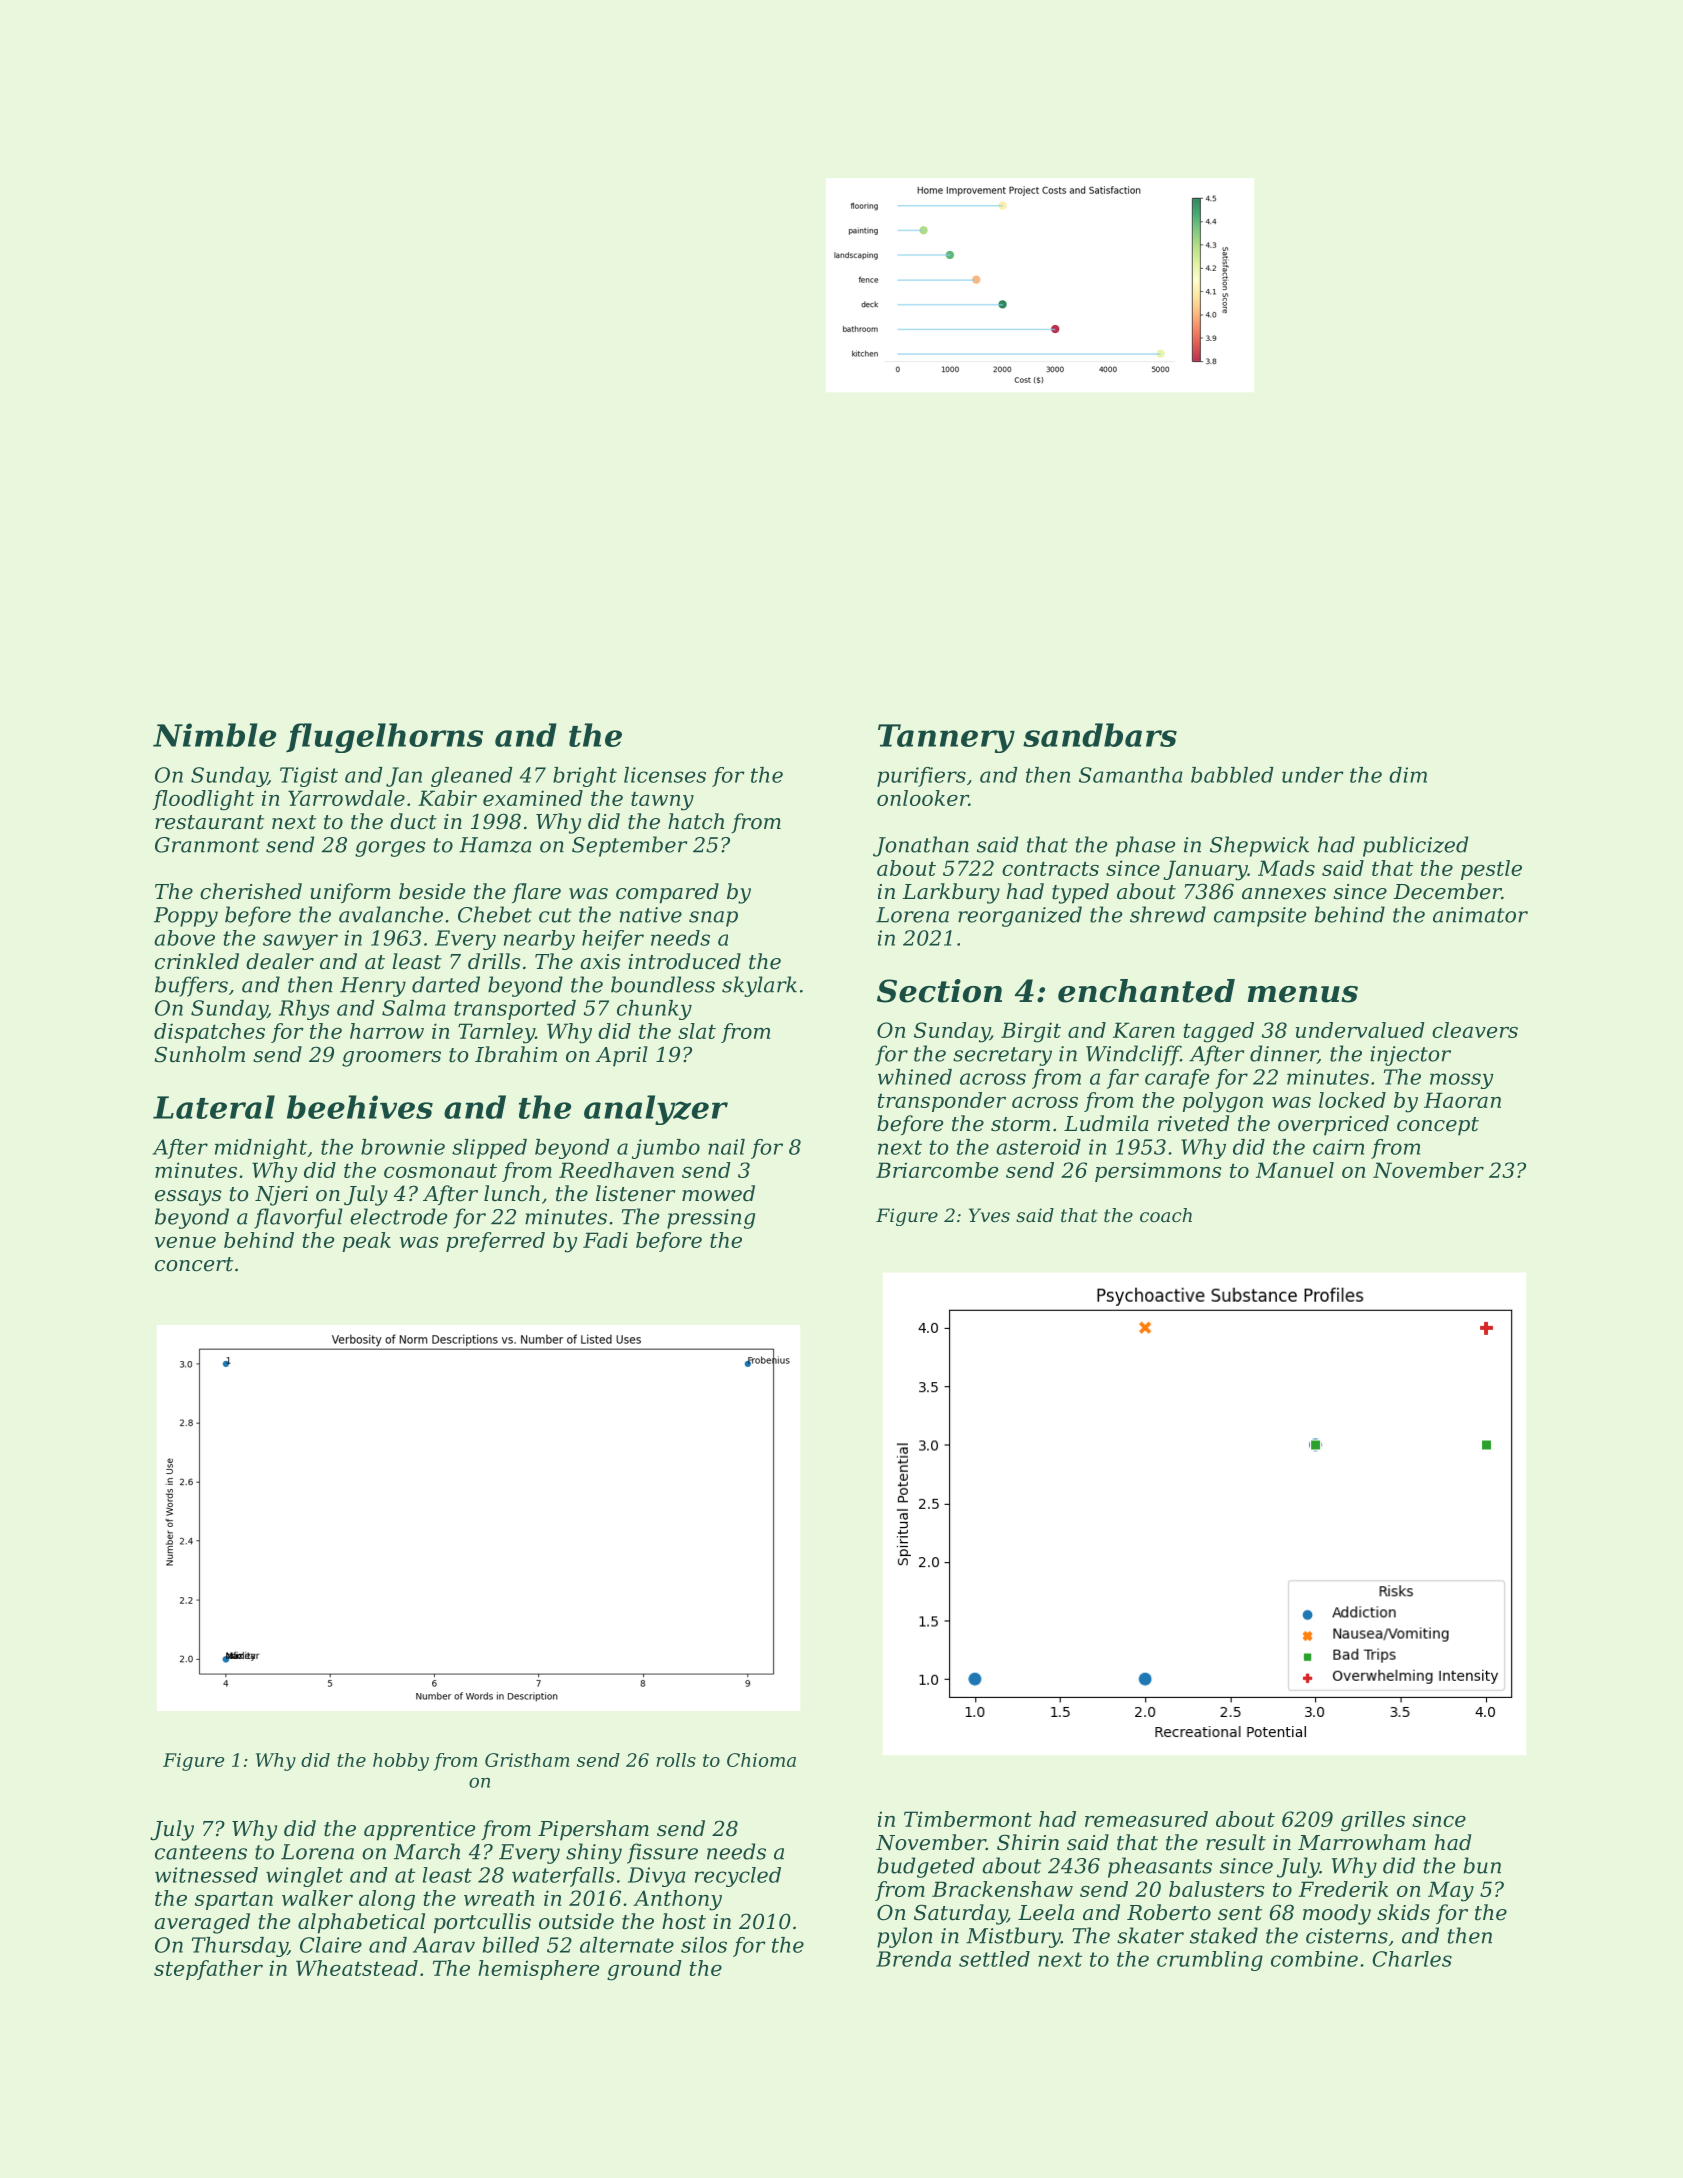 The width and height of the document is (1683, 2178). What do you see at coordinates (202, 1923) in the document?
I see `averaged` at bounding box center [202, 1923].
